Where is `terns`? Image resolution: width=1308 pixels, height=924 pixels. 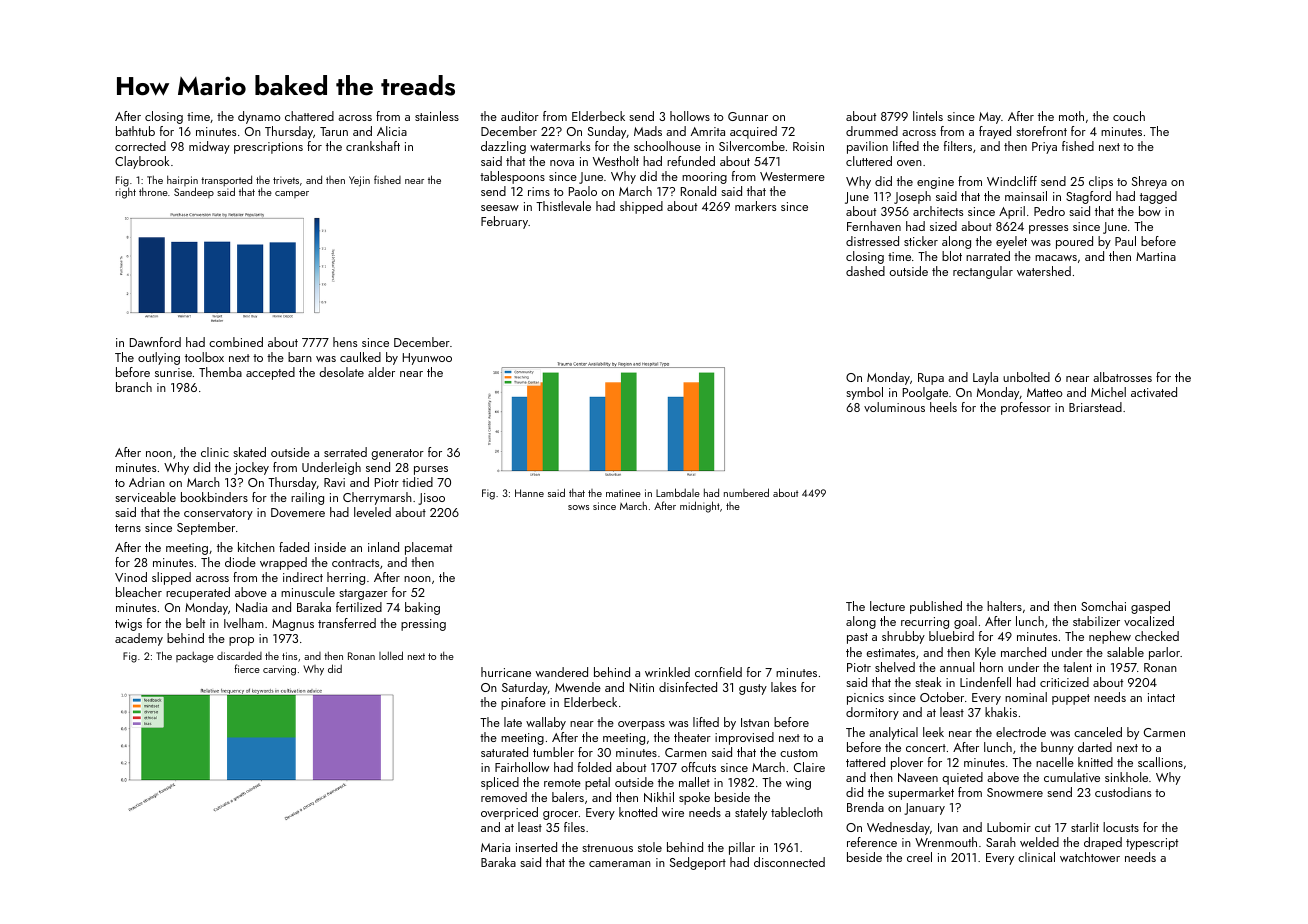
terns is located at coordinates (128, 528).
